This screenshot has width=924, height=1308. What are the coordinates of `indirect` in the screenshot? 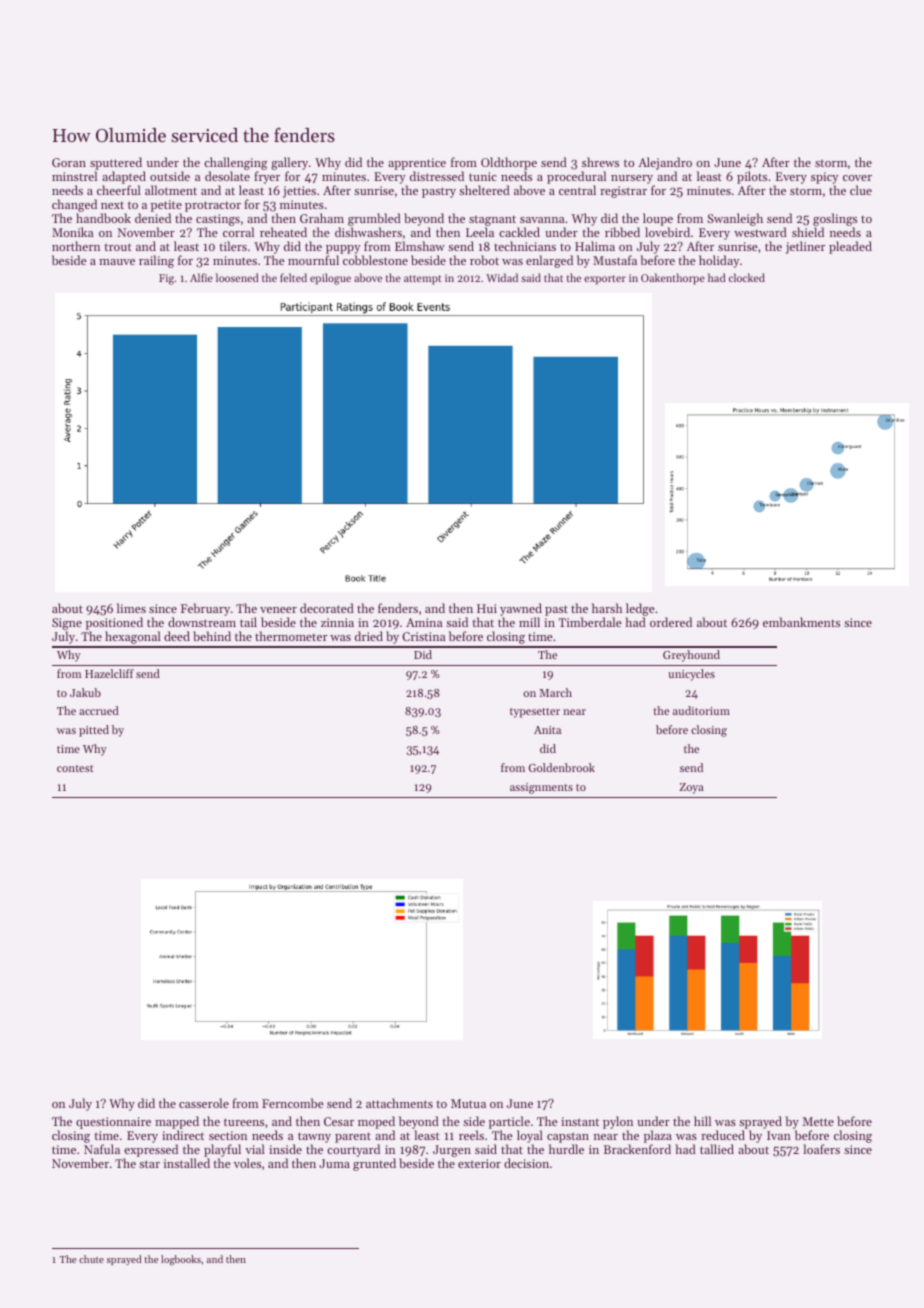 It's located at (183, 1135).
